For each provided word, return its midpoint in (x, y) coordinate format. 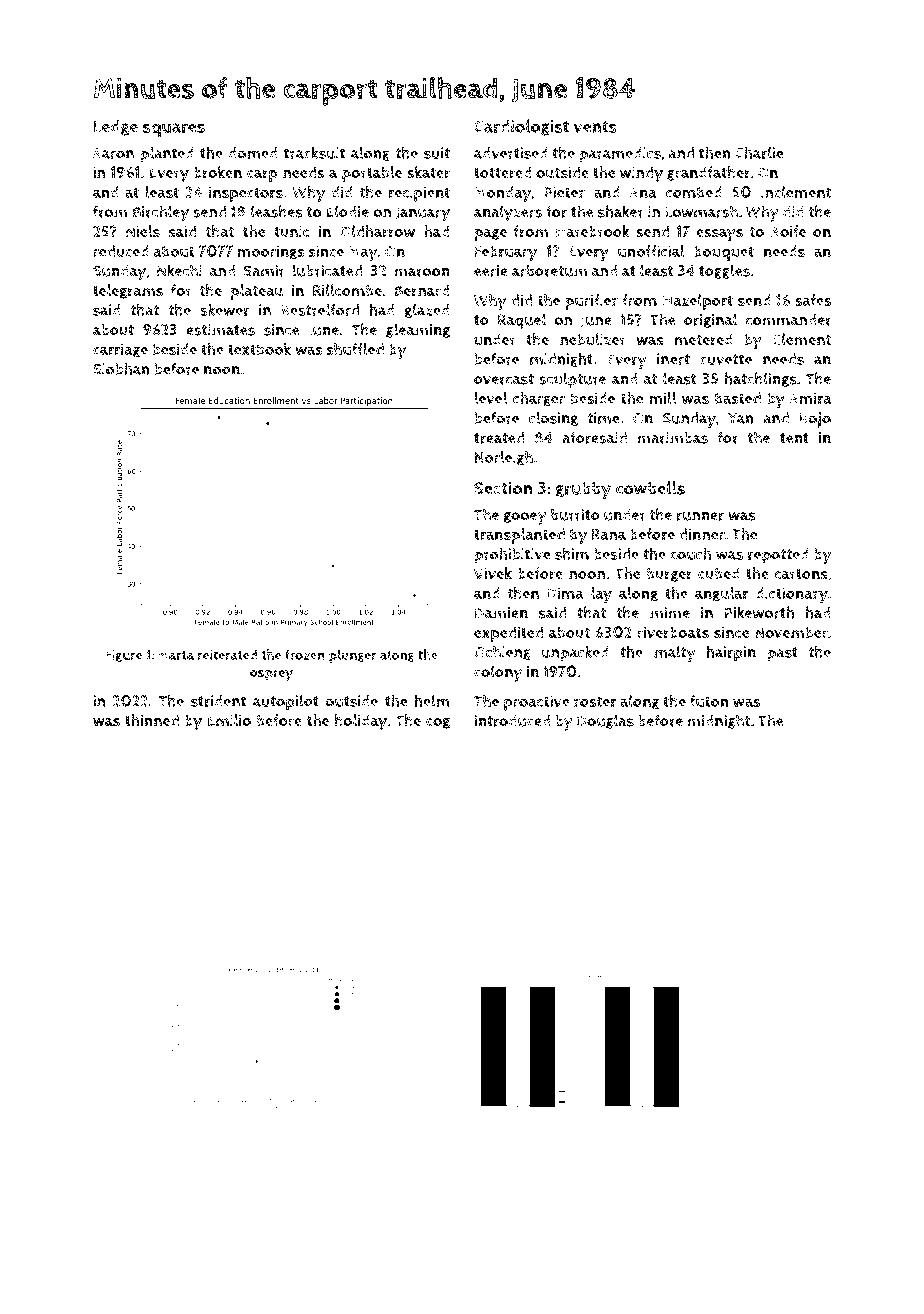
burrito (575, 515)
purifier (591, 302)
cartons (801, 574)
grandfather (708, 173)
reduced (121, 251)
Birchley (161, 213)
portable (372, 174)
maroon (422, 272)
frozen (305, 654)
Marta (176, 655)
